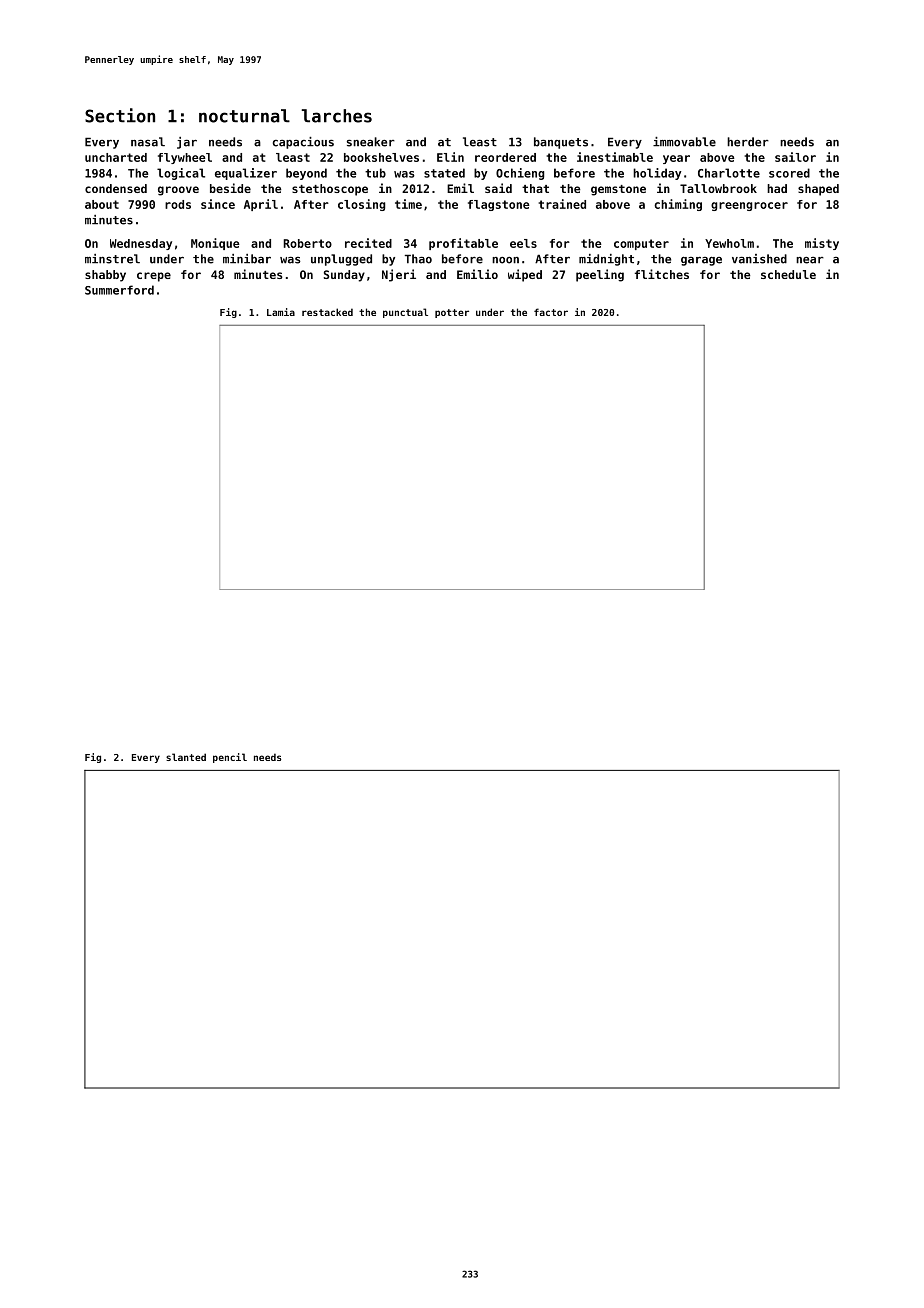  I want to click on slanted, so click(186, 757).
